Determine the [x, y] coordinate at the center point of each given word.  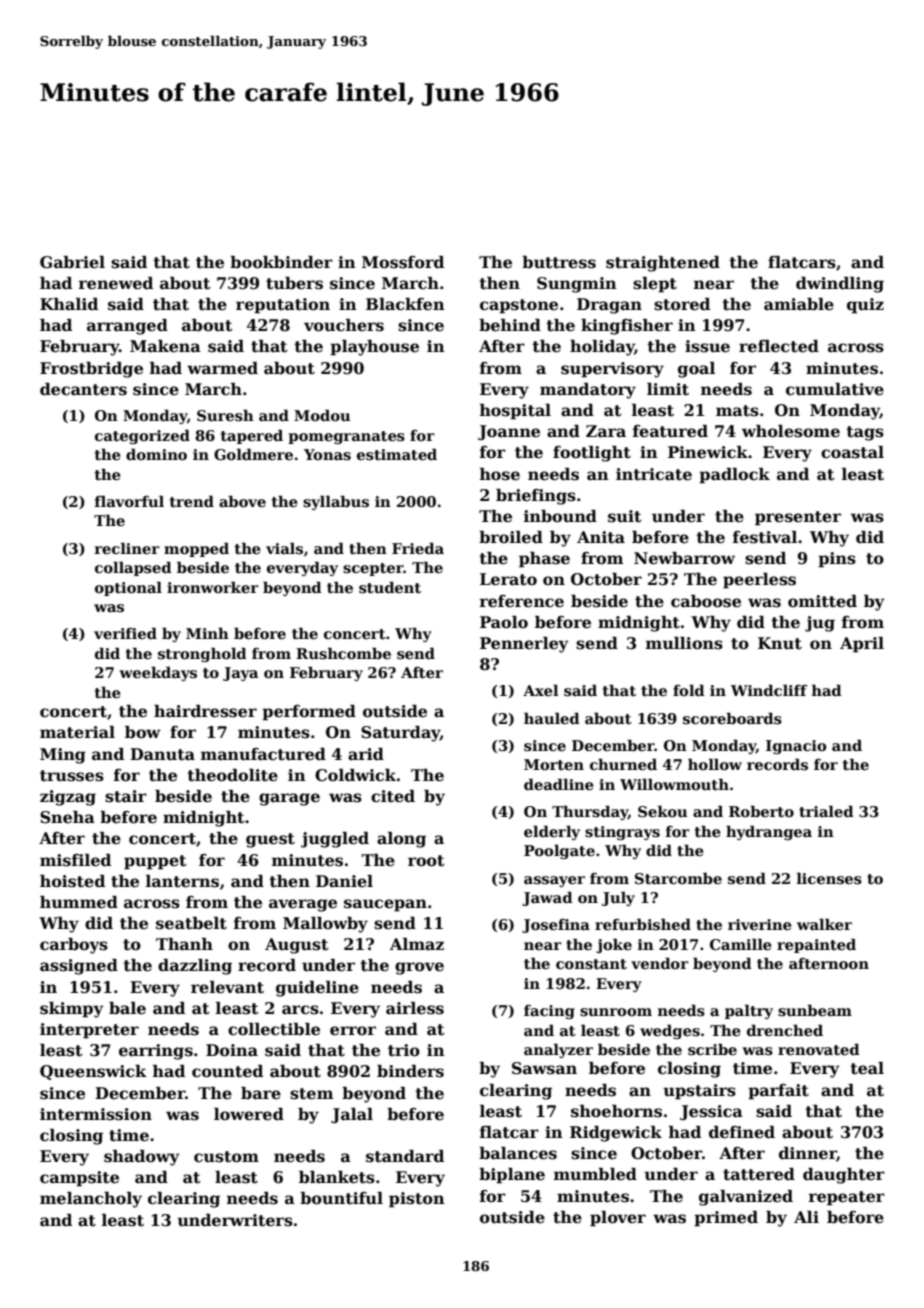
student [390, 587]
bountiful [341, 1198]
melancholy [91, 1200]
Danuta [162, 754]
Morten [554, 764]
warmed [222, 368]
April [862, 645]
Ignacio [796, 747]
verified [125, 633]
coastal [852, 452]
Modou [322, 415]
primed [726, 1219]
